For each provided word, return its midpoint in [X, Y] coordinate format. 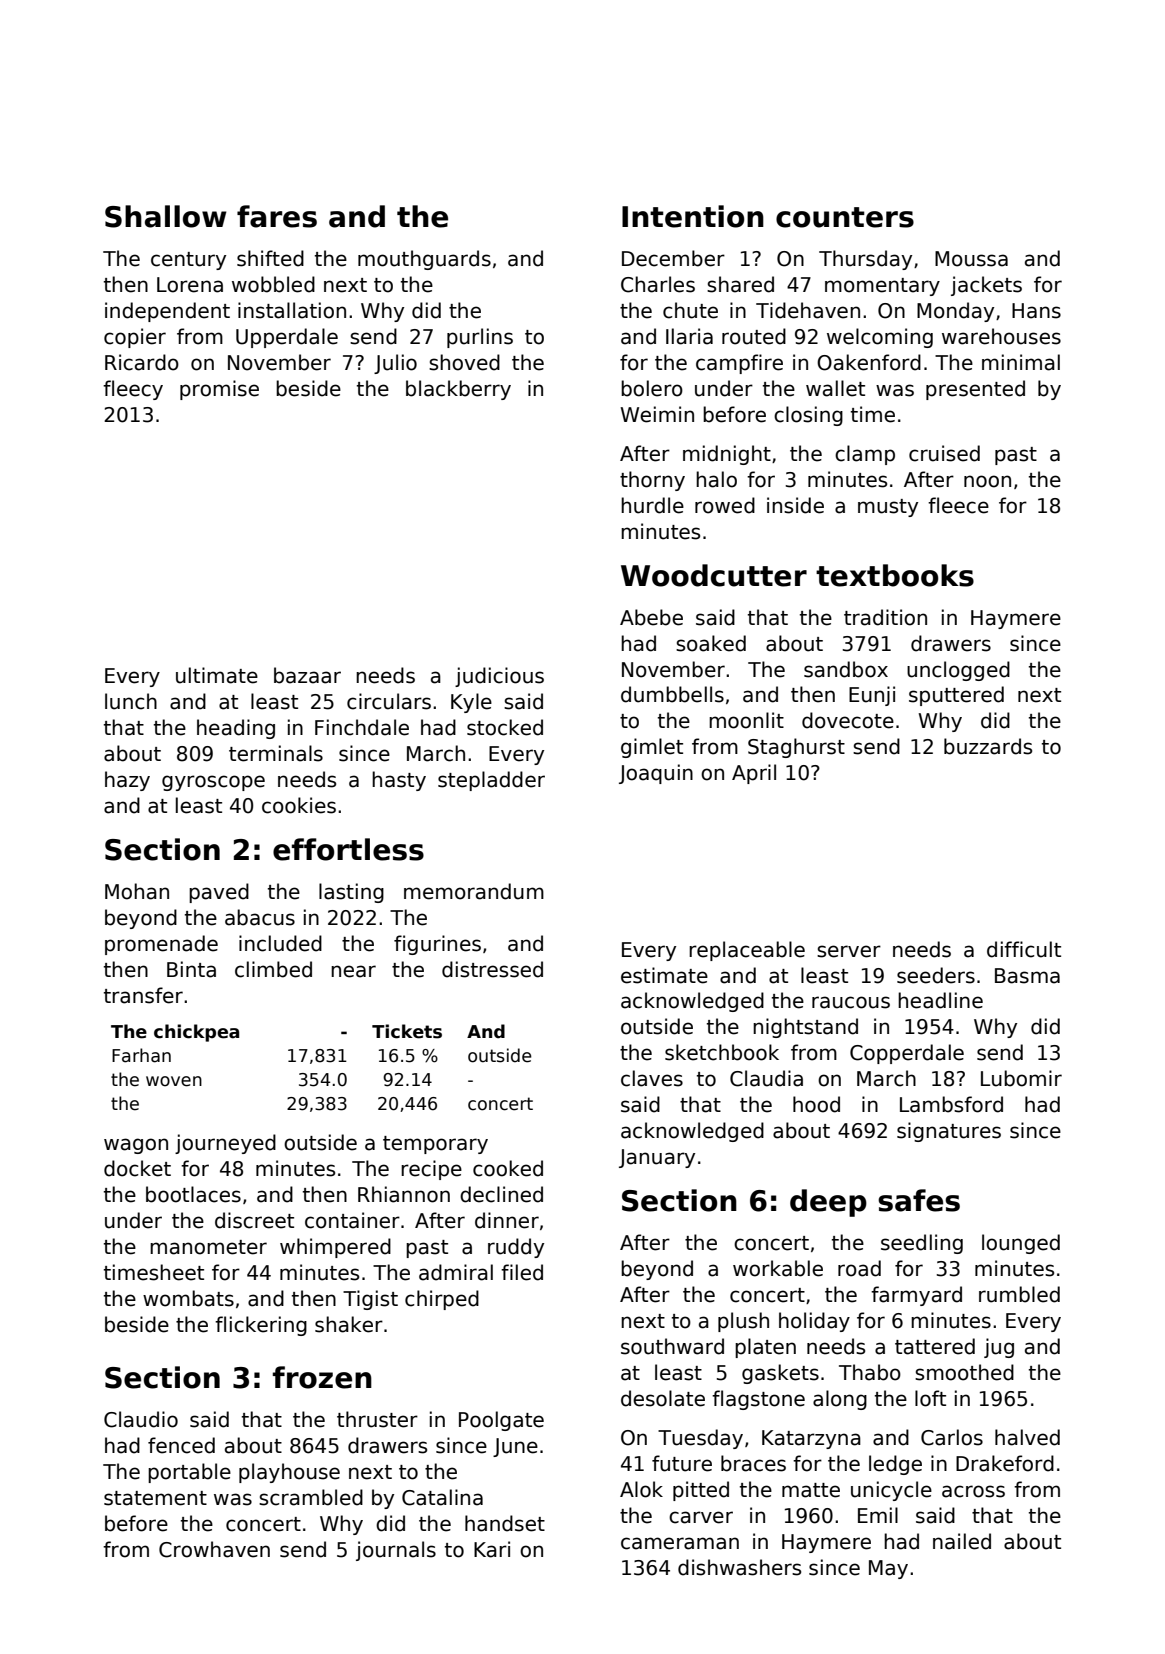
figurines [437, 945]
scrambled [311, 1497]
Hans [1036, 311]
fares [277, 216]
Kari [492, 1549]
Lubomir [1021, 1078]
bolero [652, 388]
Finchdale [362, 727]
